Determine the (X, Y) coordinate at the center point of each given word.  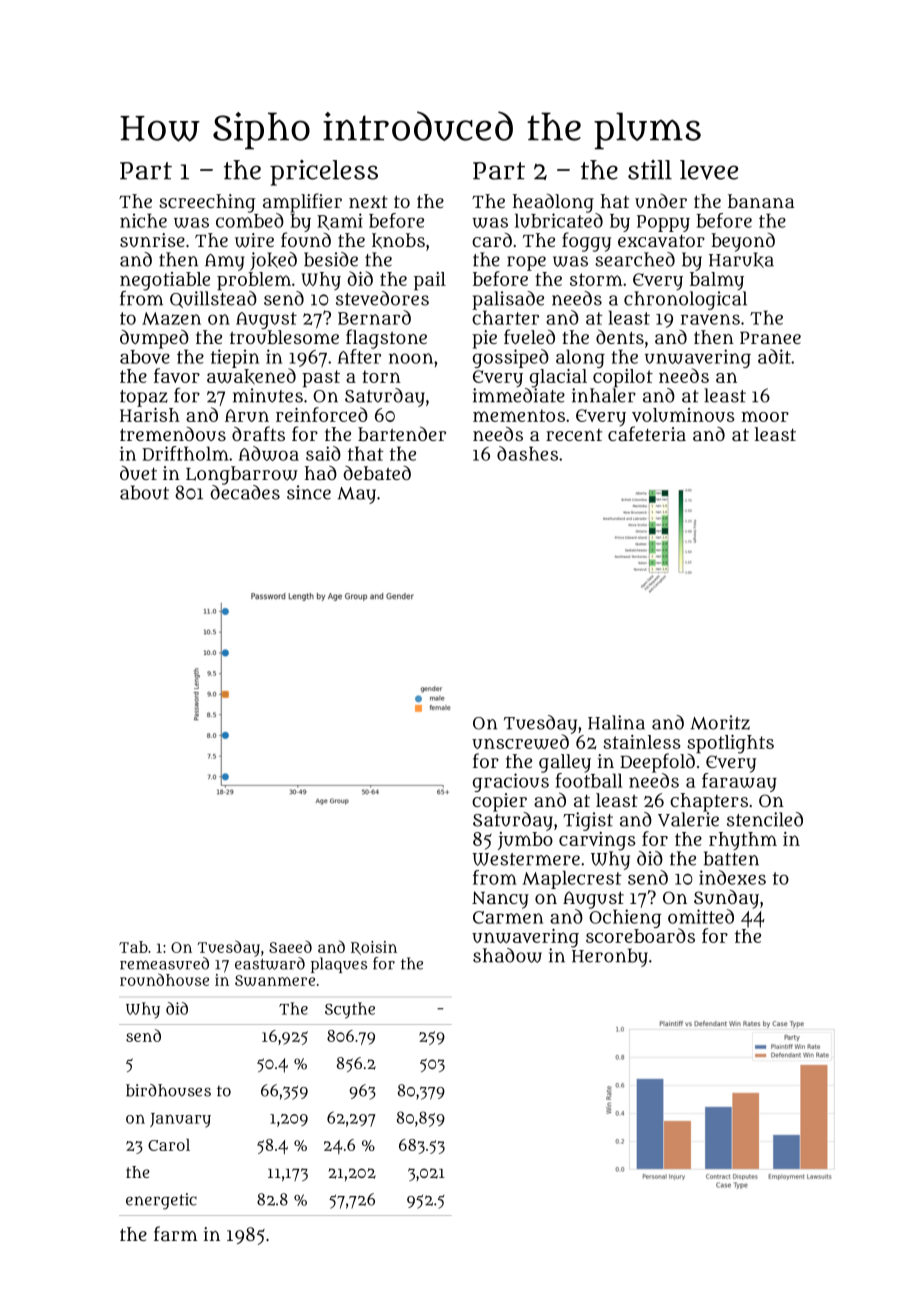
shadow (507, 955)
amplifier (302, 203)
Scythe (350, 1010)
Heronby (610, 957)
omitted (701, 916)
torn (381, 376)
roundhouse (164, 979)
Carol (169, 1145)
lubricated (559, 220)
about (144, 492)
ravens (710, 319)
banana (761, 201)
